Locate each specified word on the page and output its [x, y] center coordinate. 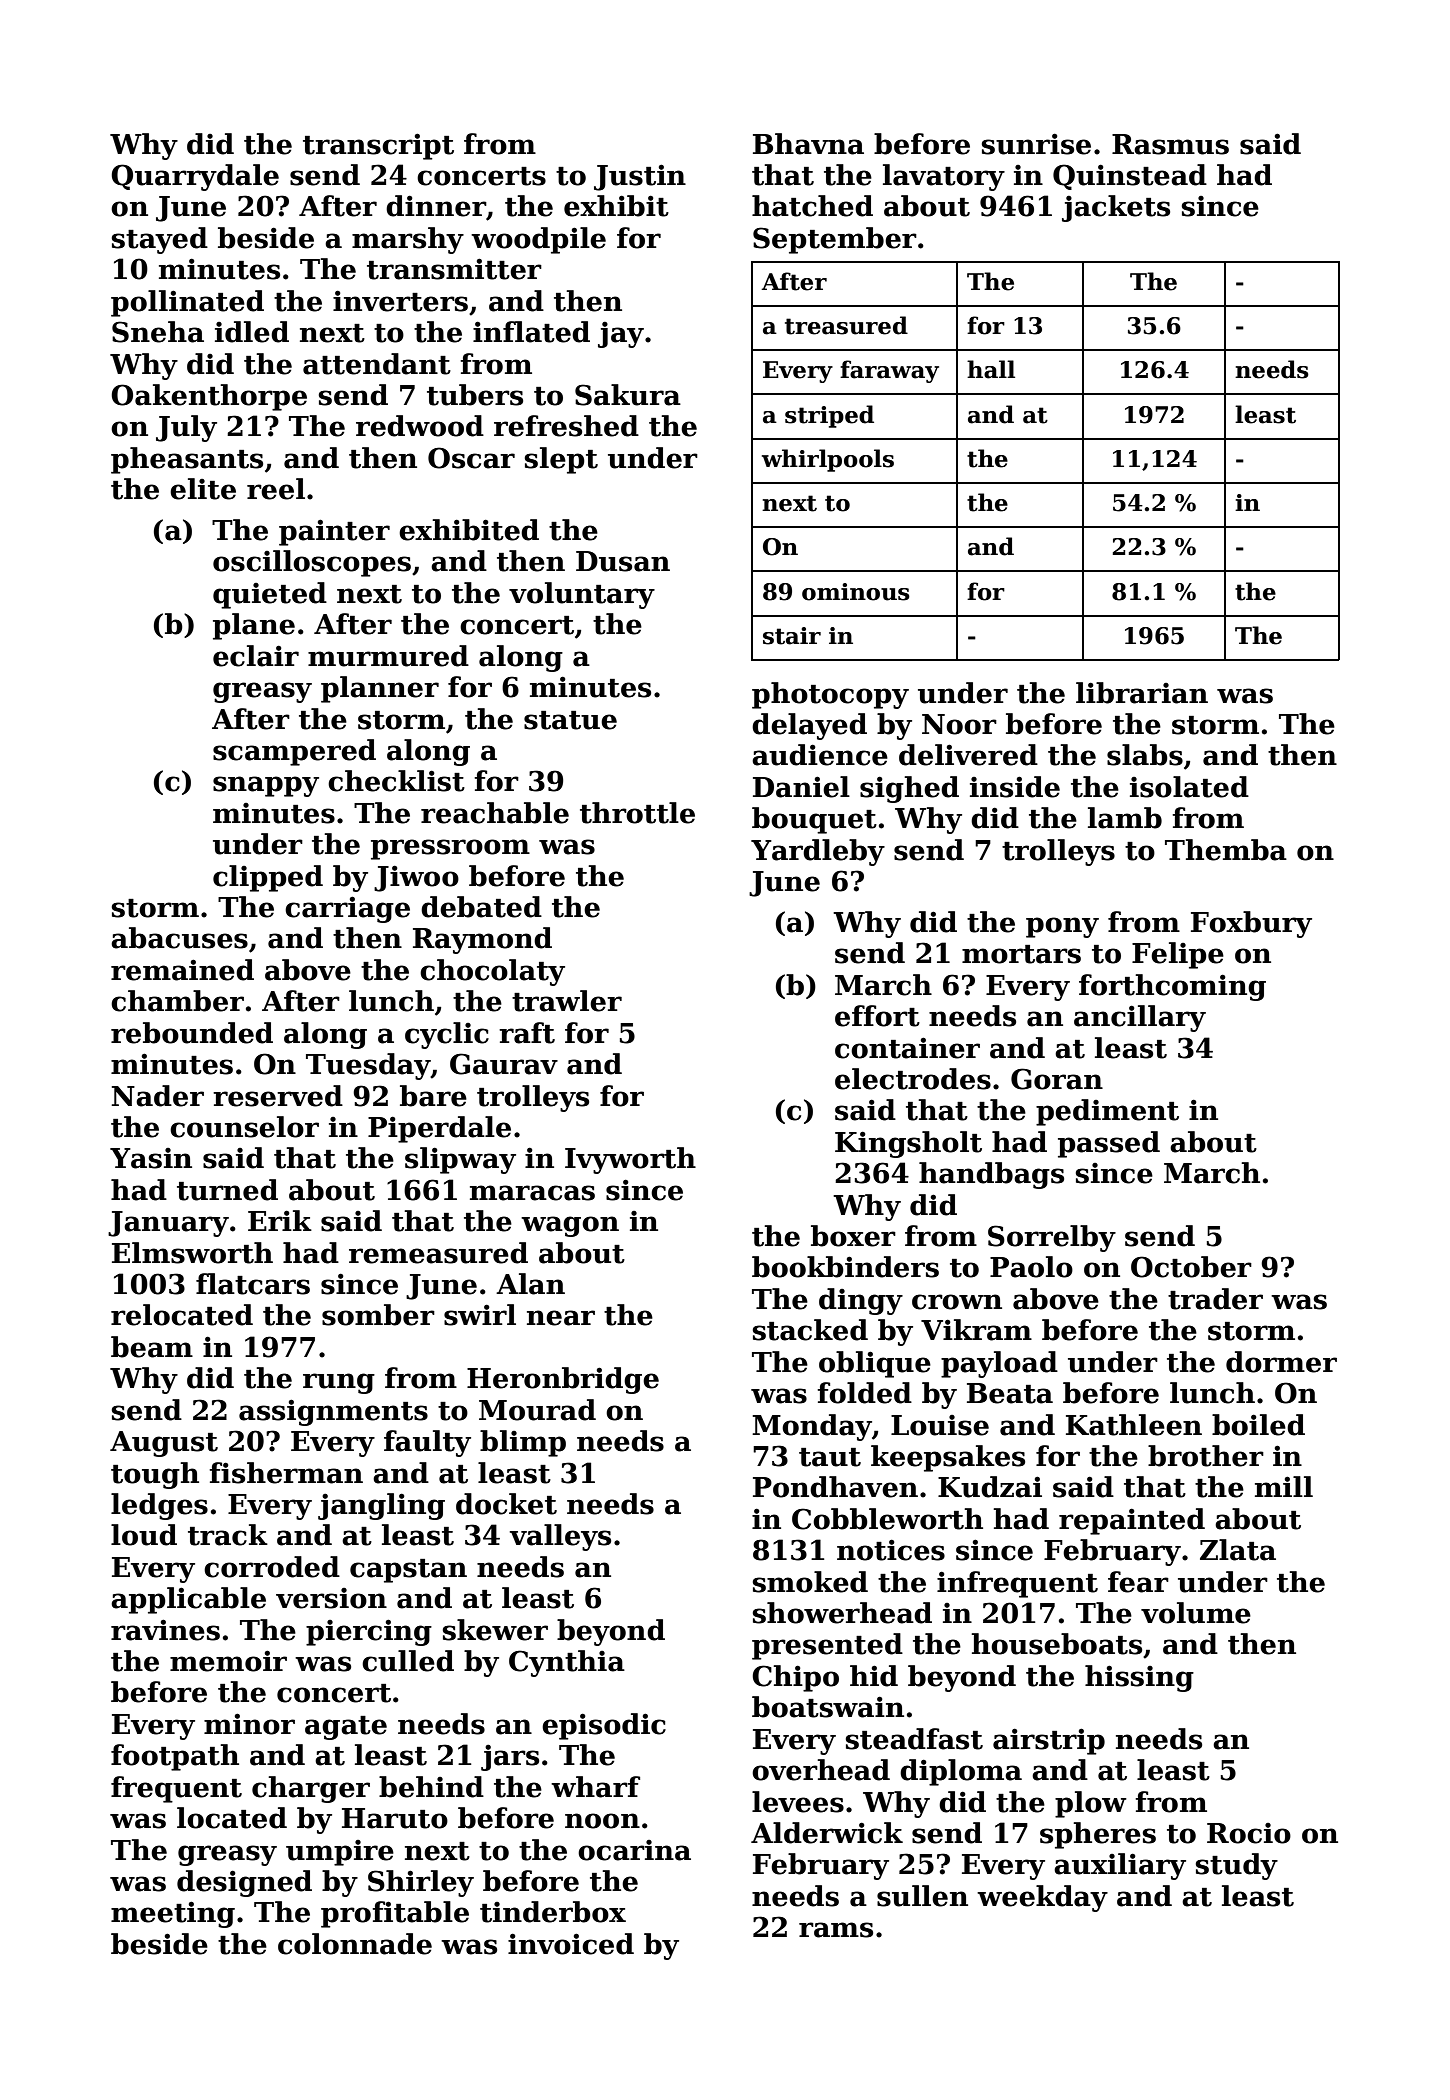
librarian [1142, 693]
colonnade [355, 1944]
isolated [1189, 787]
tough [155, 1475]
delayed [809, 726]
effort [877, 1016]
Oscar [471, 458]
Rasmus [1170, 144]
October [1191, 1267]
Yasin [151, 1158]
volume [1196, 1613]
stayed [160, 240]
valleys [560, 1537]
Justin [640, 177]
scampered [294, 752]
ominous [856, 592]
